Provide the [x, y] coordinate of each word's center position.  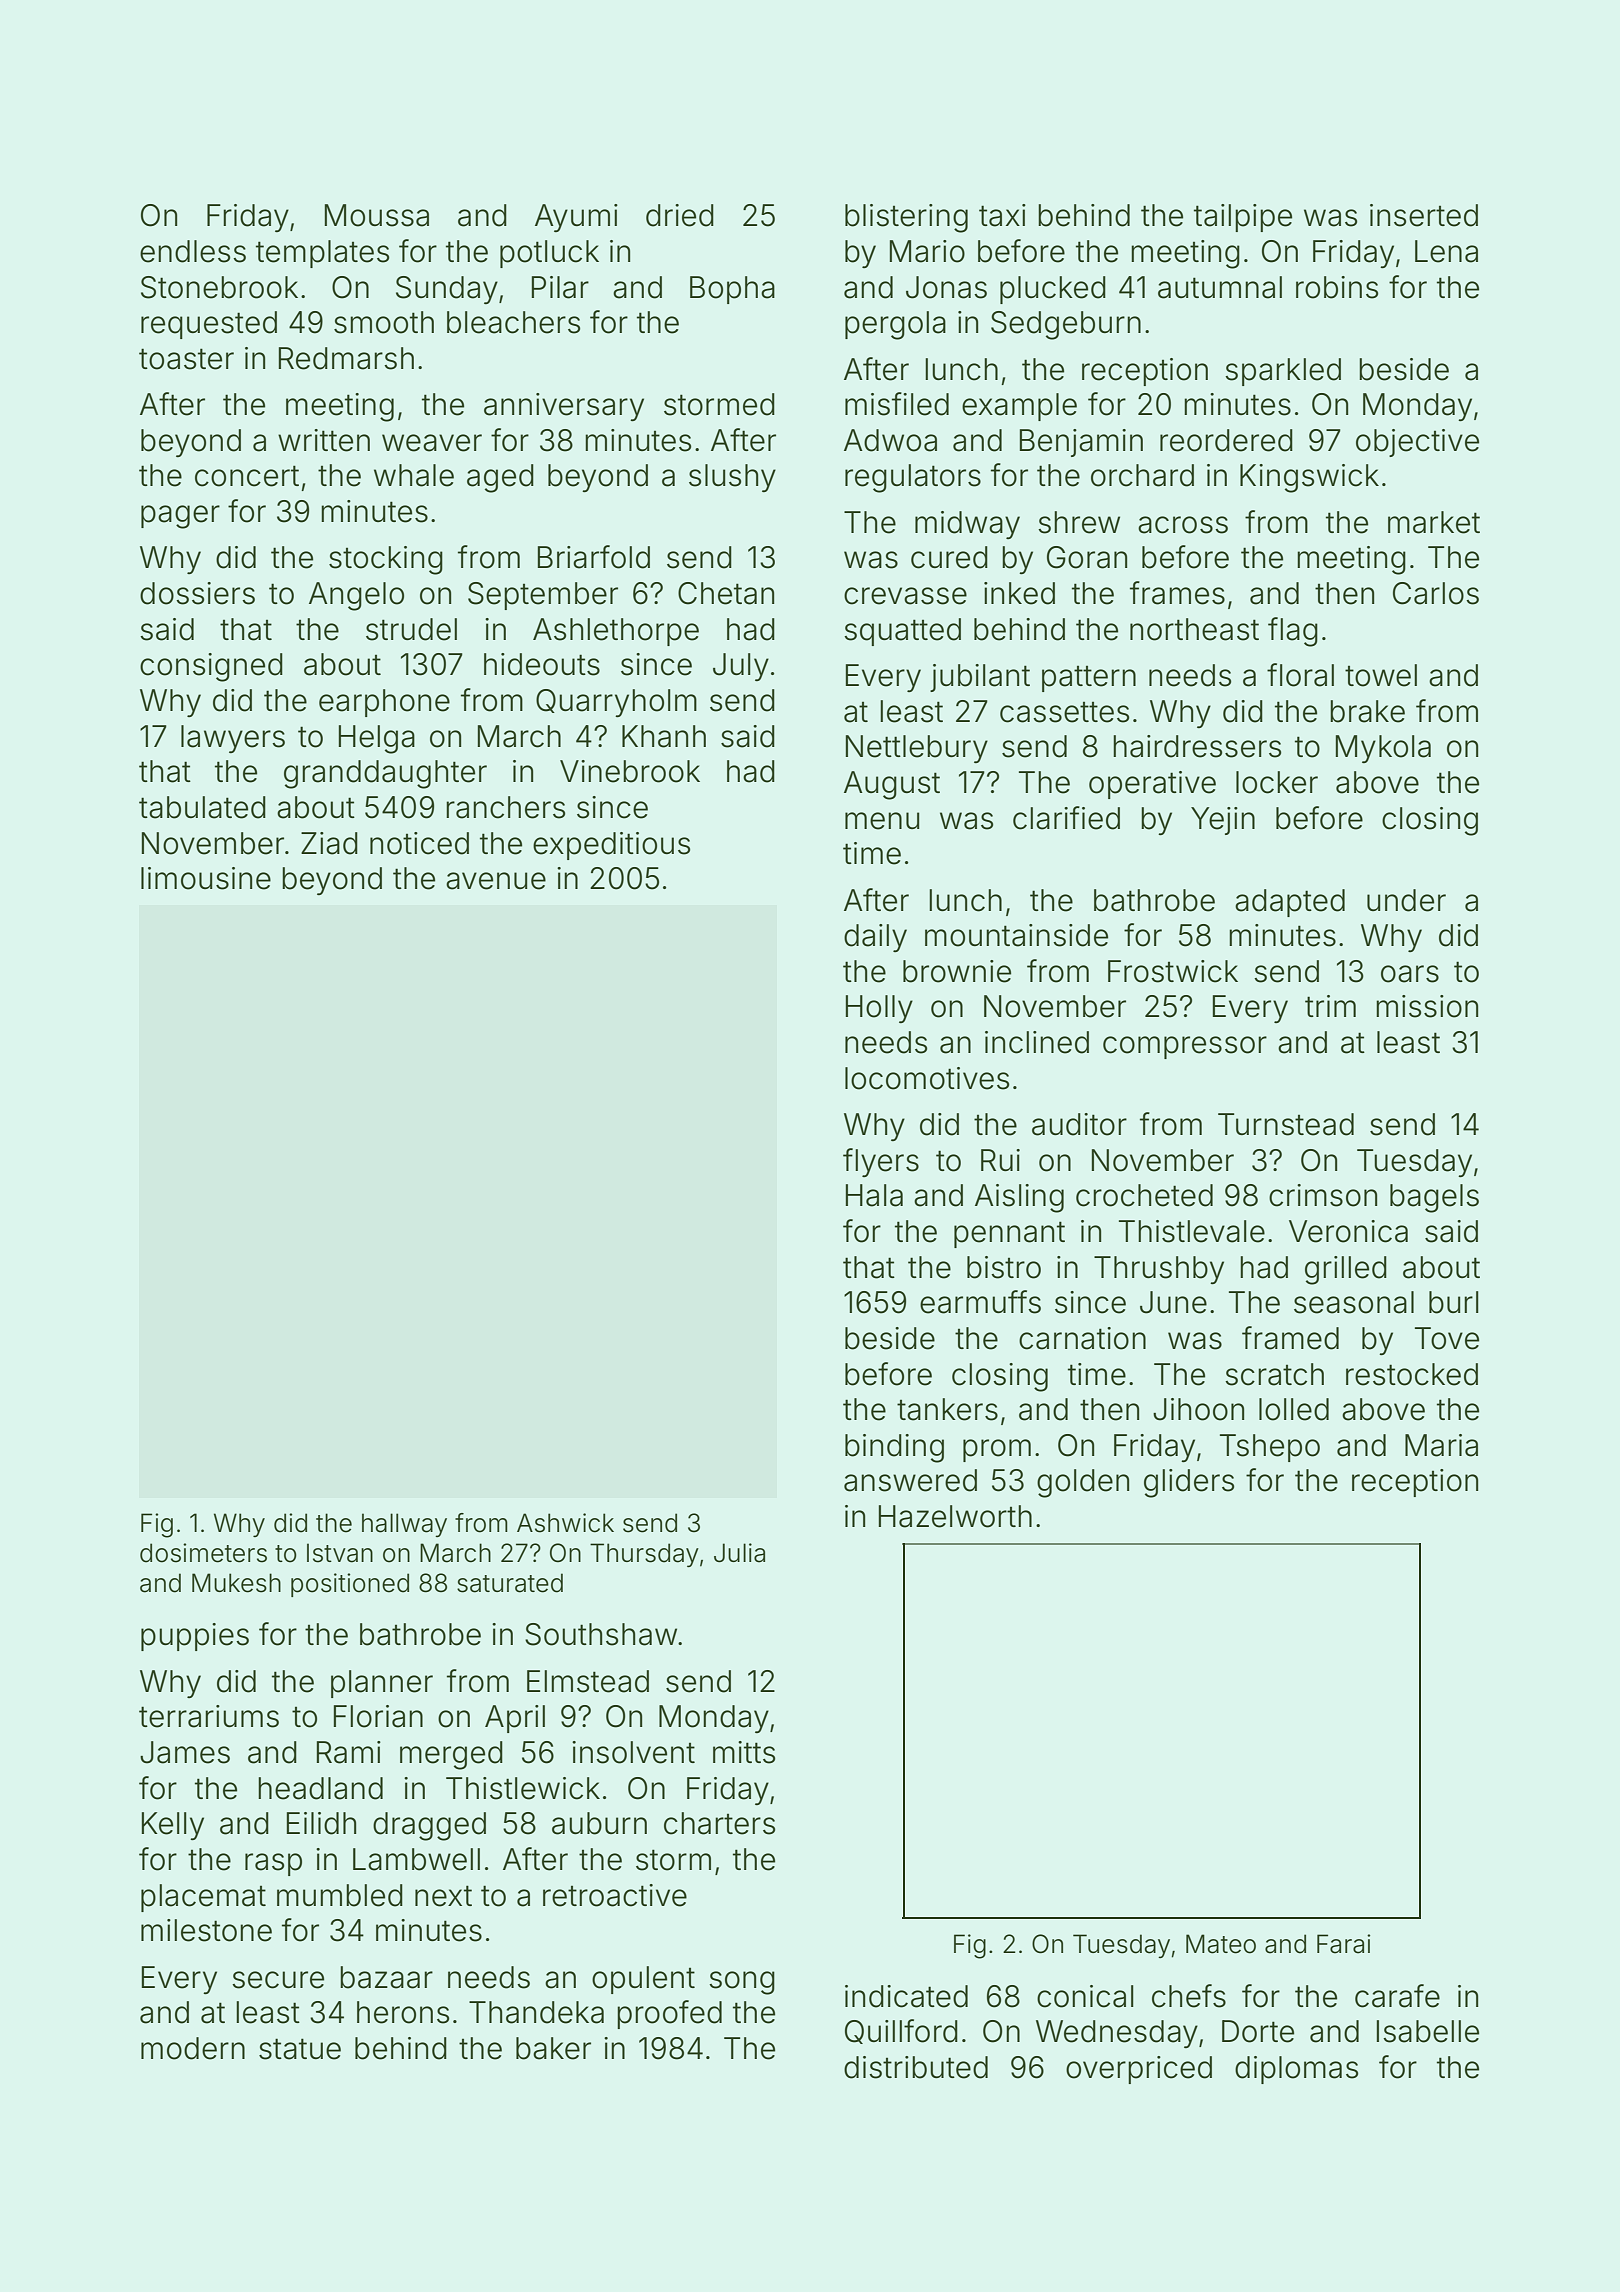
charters [719, 1823]
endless [193, 251]
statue [300, 2049]
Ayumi [576, 218]
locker [1277, 782]
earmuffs [980, 1302]
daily [875, 938]
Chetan [726, 593]
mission [1427, 1006]
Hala [874, 1195]
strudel [411, 629]
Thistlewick [523, 1788]
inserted [1424, 215]
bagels [1434, 1198]
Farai [1343, 1944]
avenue [496, 881]
